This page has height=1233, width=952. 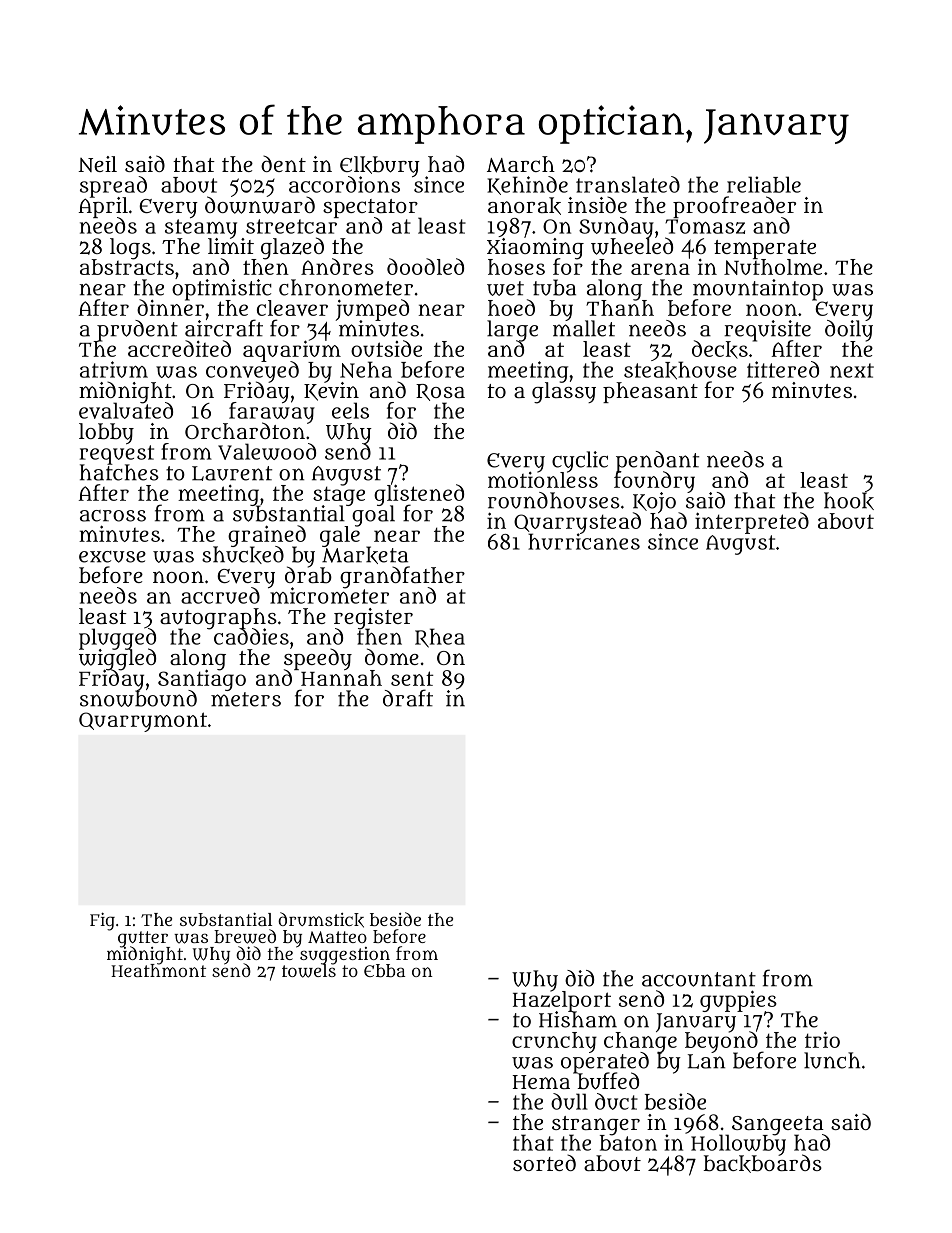 I want to click on Fig, so click(x=102, y=921).
